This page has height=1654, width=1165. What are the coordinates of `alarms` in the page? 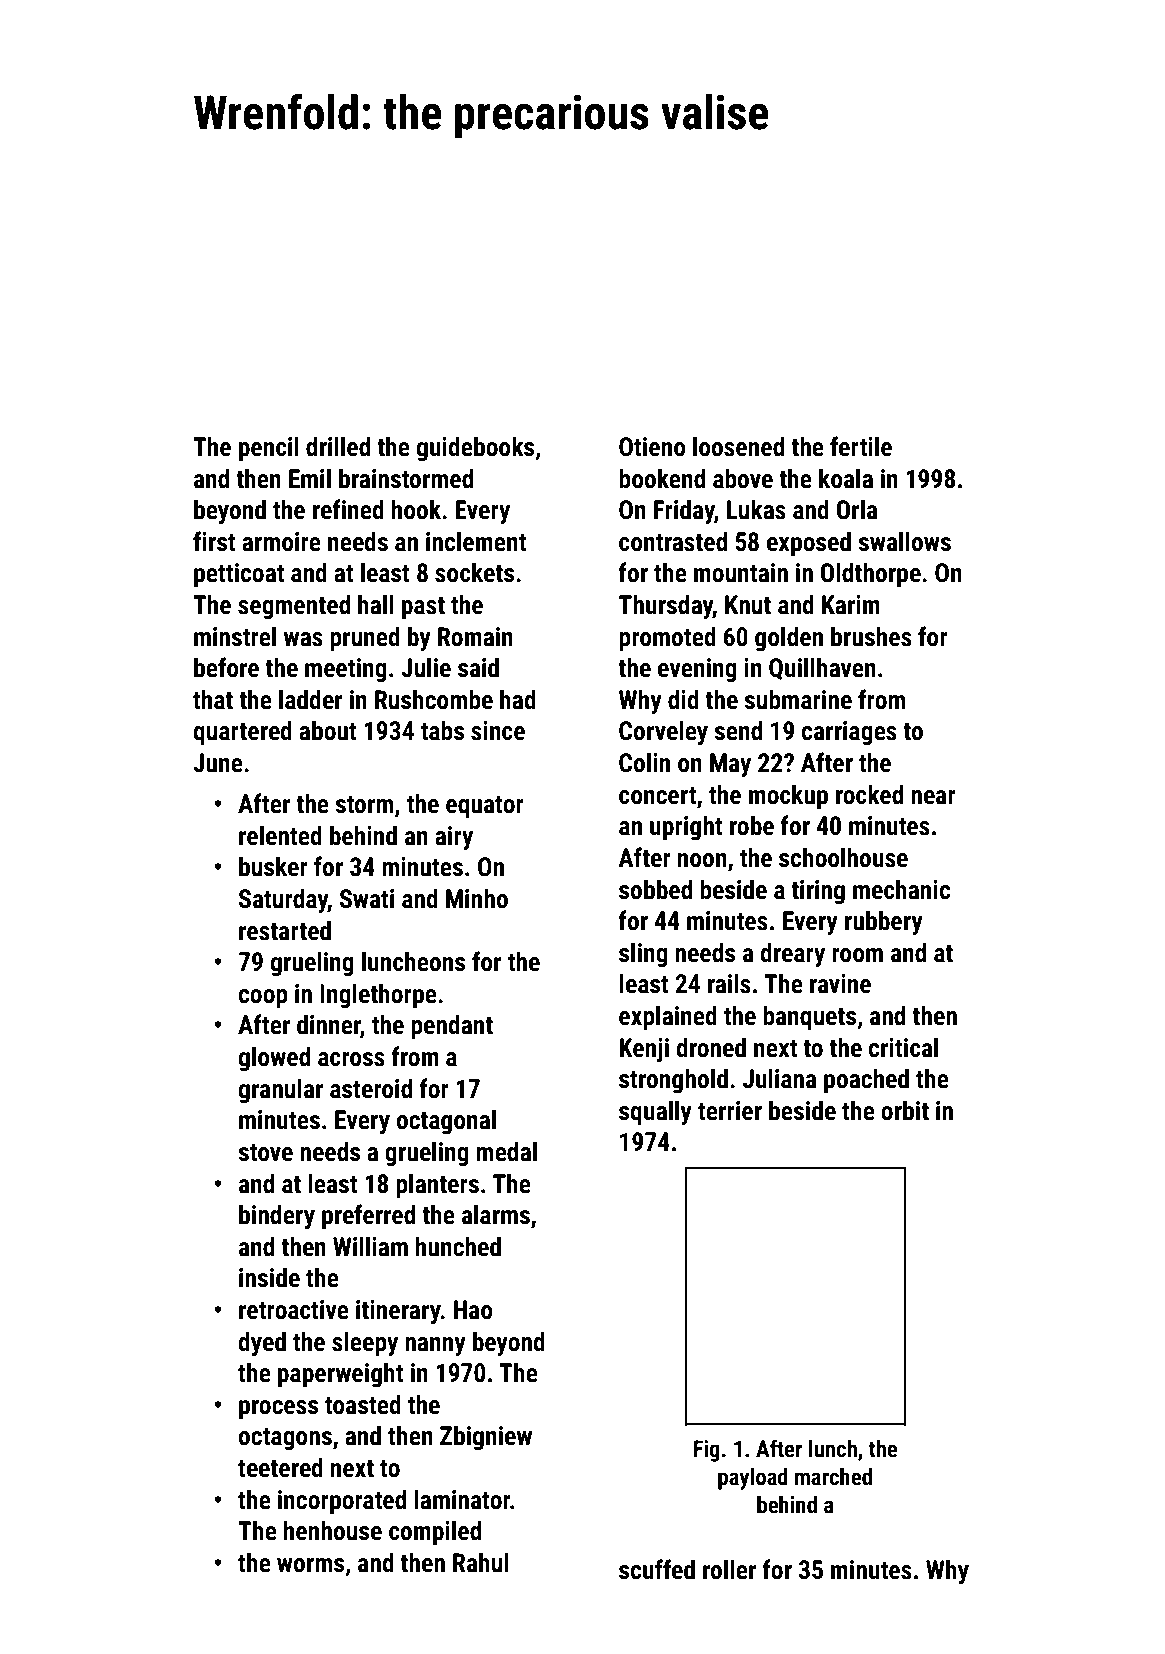 It's located at (496, 1214).
